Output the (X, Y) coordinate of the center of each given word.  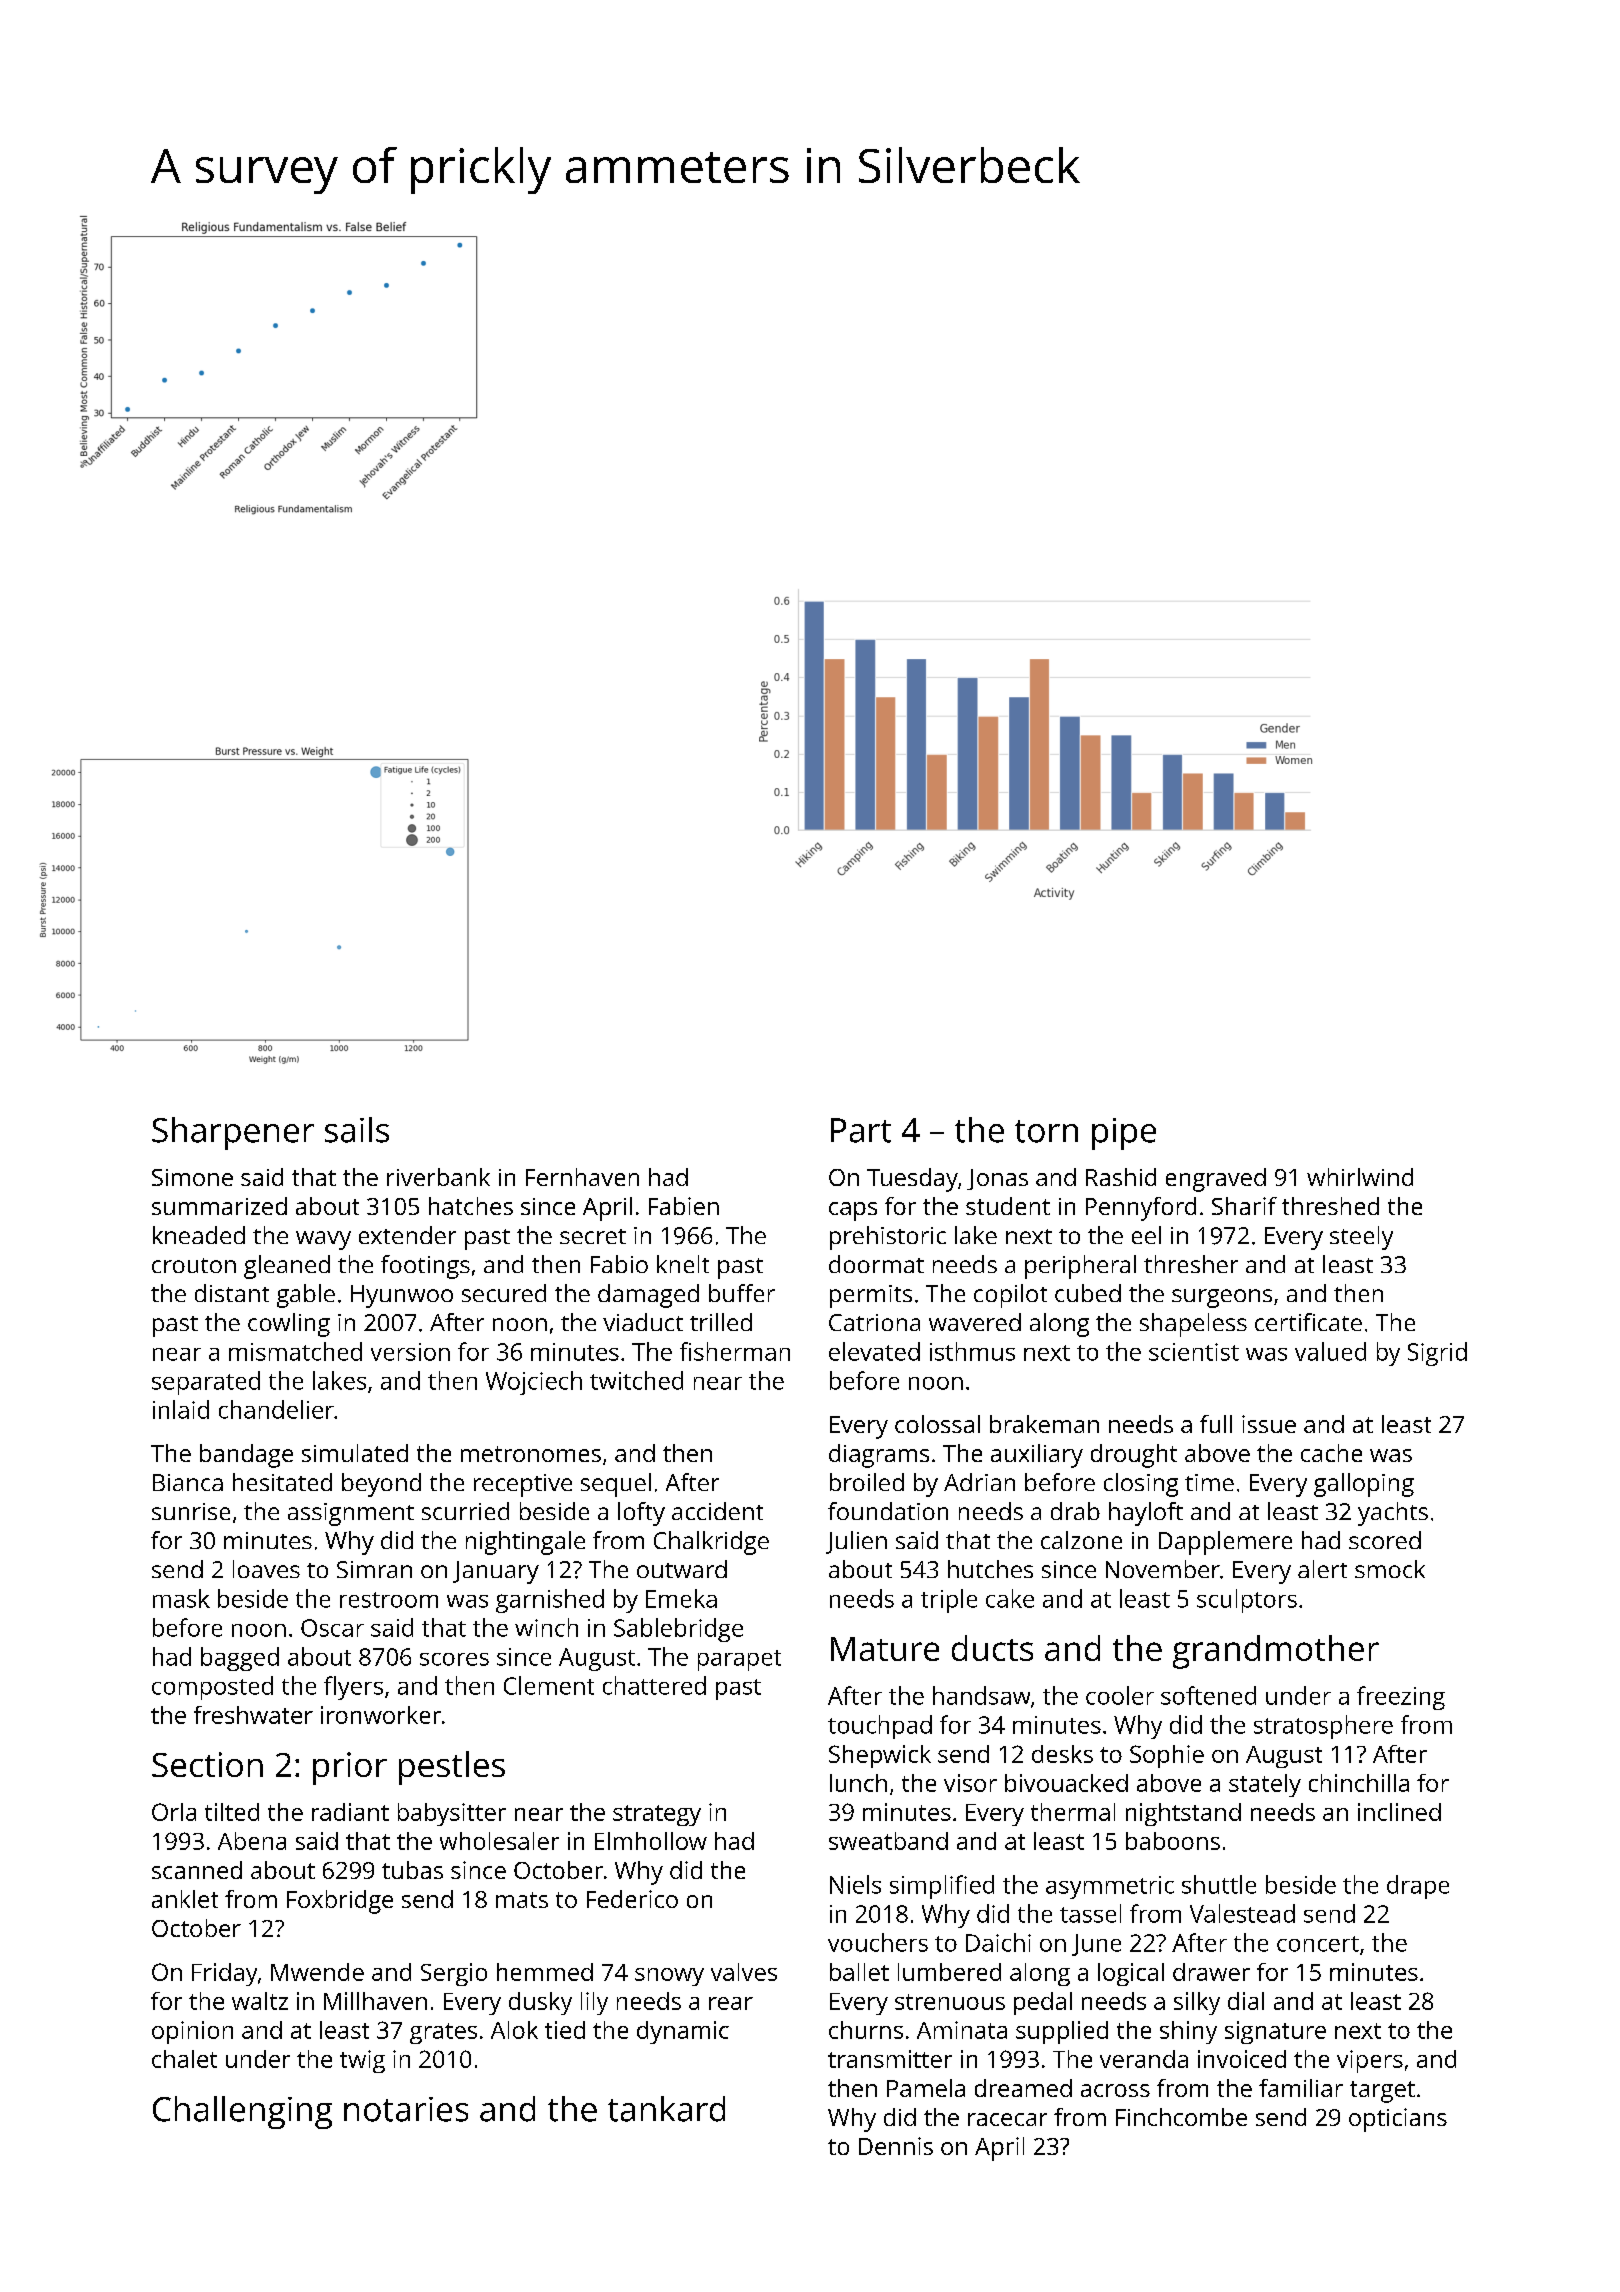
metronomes (531, 1454)
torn (1046, 1131)
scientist (1194, 1352)
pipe (1124, 1134)
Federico (632, 1899)
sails (357, 1130)
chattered (654, 1685)
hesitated (282, 1482)
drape (1418, 1887)
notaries (406, 2109)
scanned (197, 1870)
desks (1062, 1754)
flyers (353, 1688)
